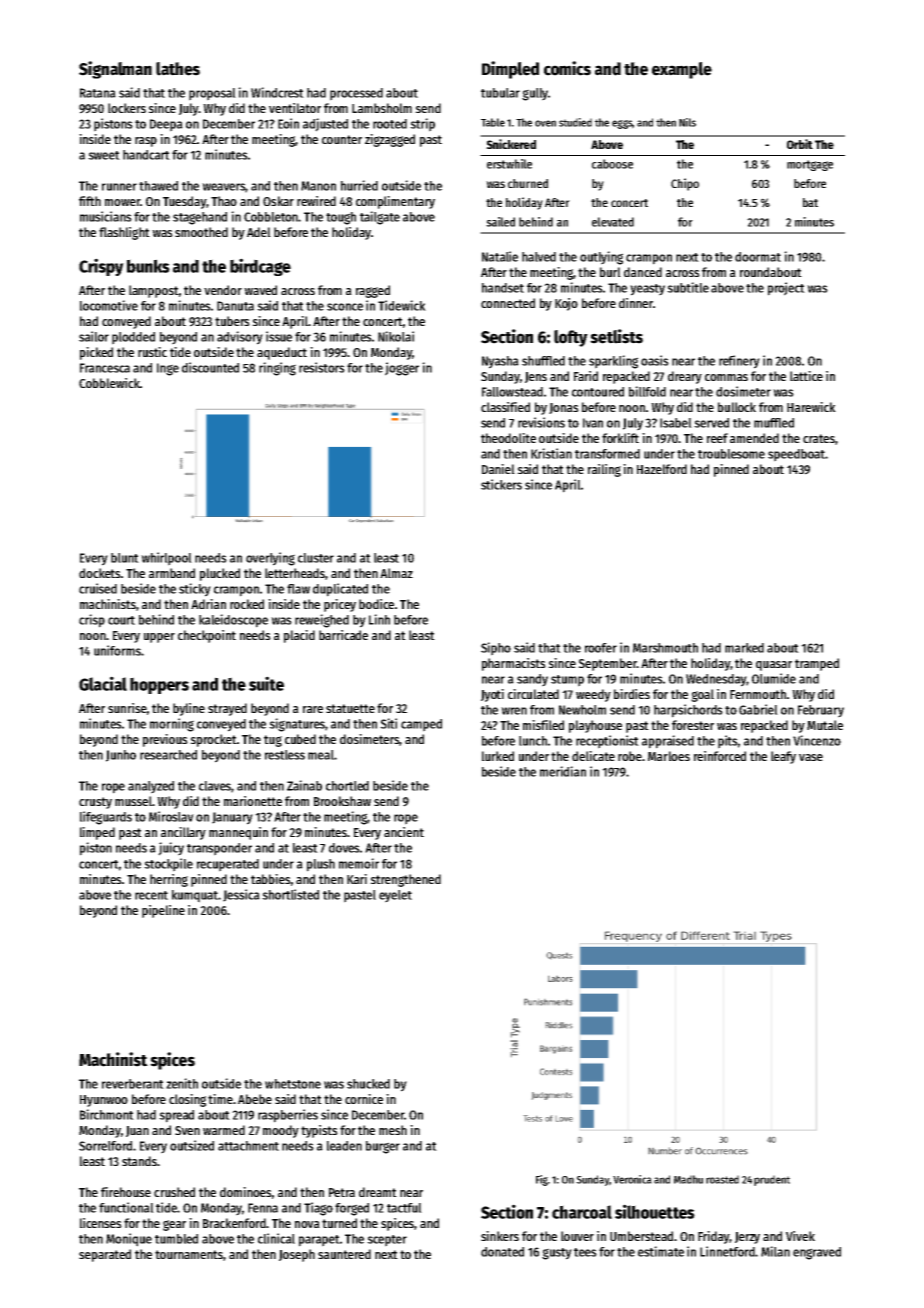  Describe the element at coordinates (395, 896) in the screenshot. I see `eyelet` at that location.
